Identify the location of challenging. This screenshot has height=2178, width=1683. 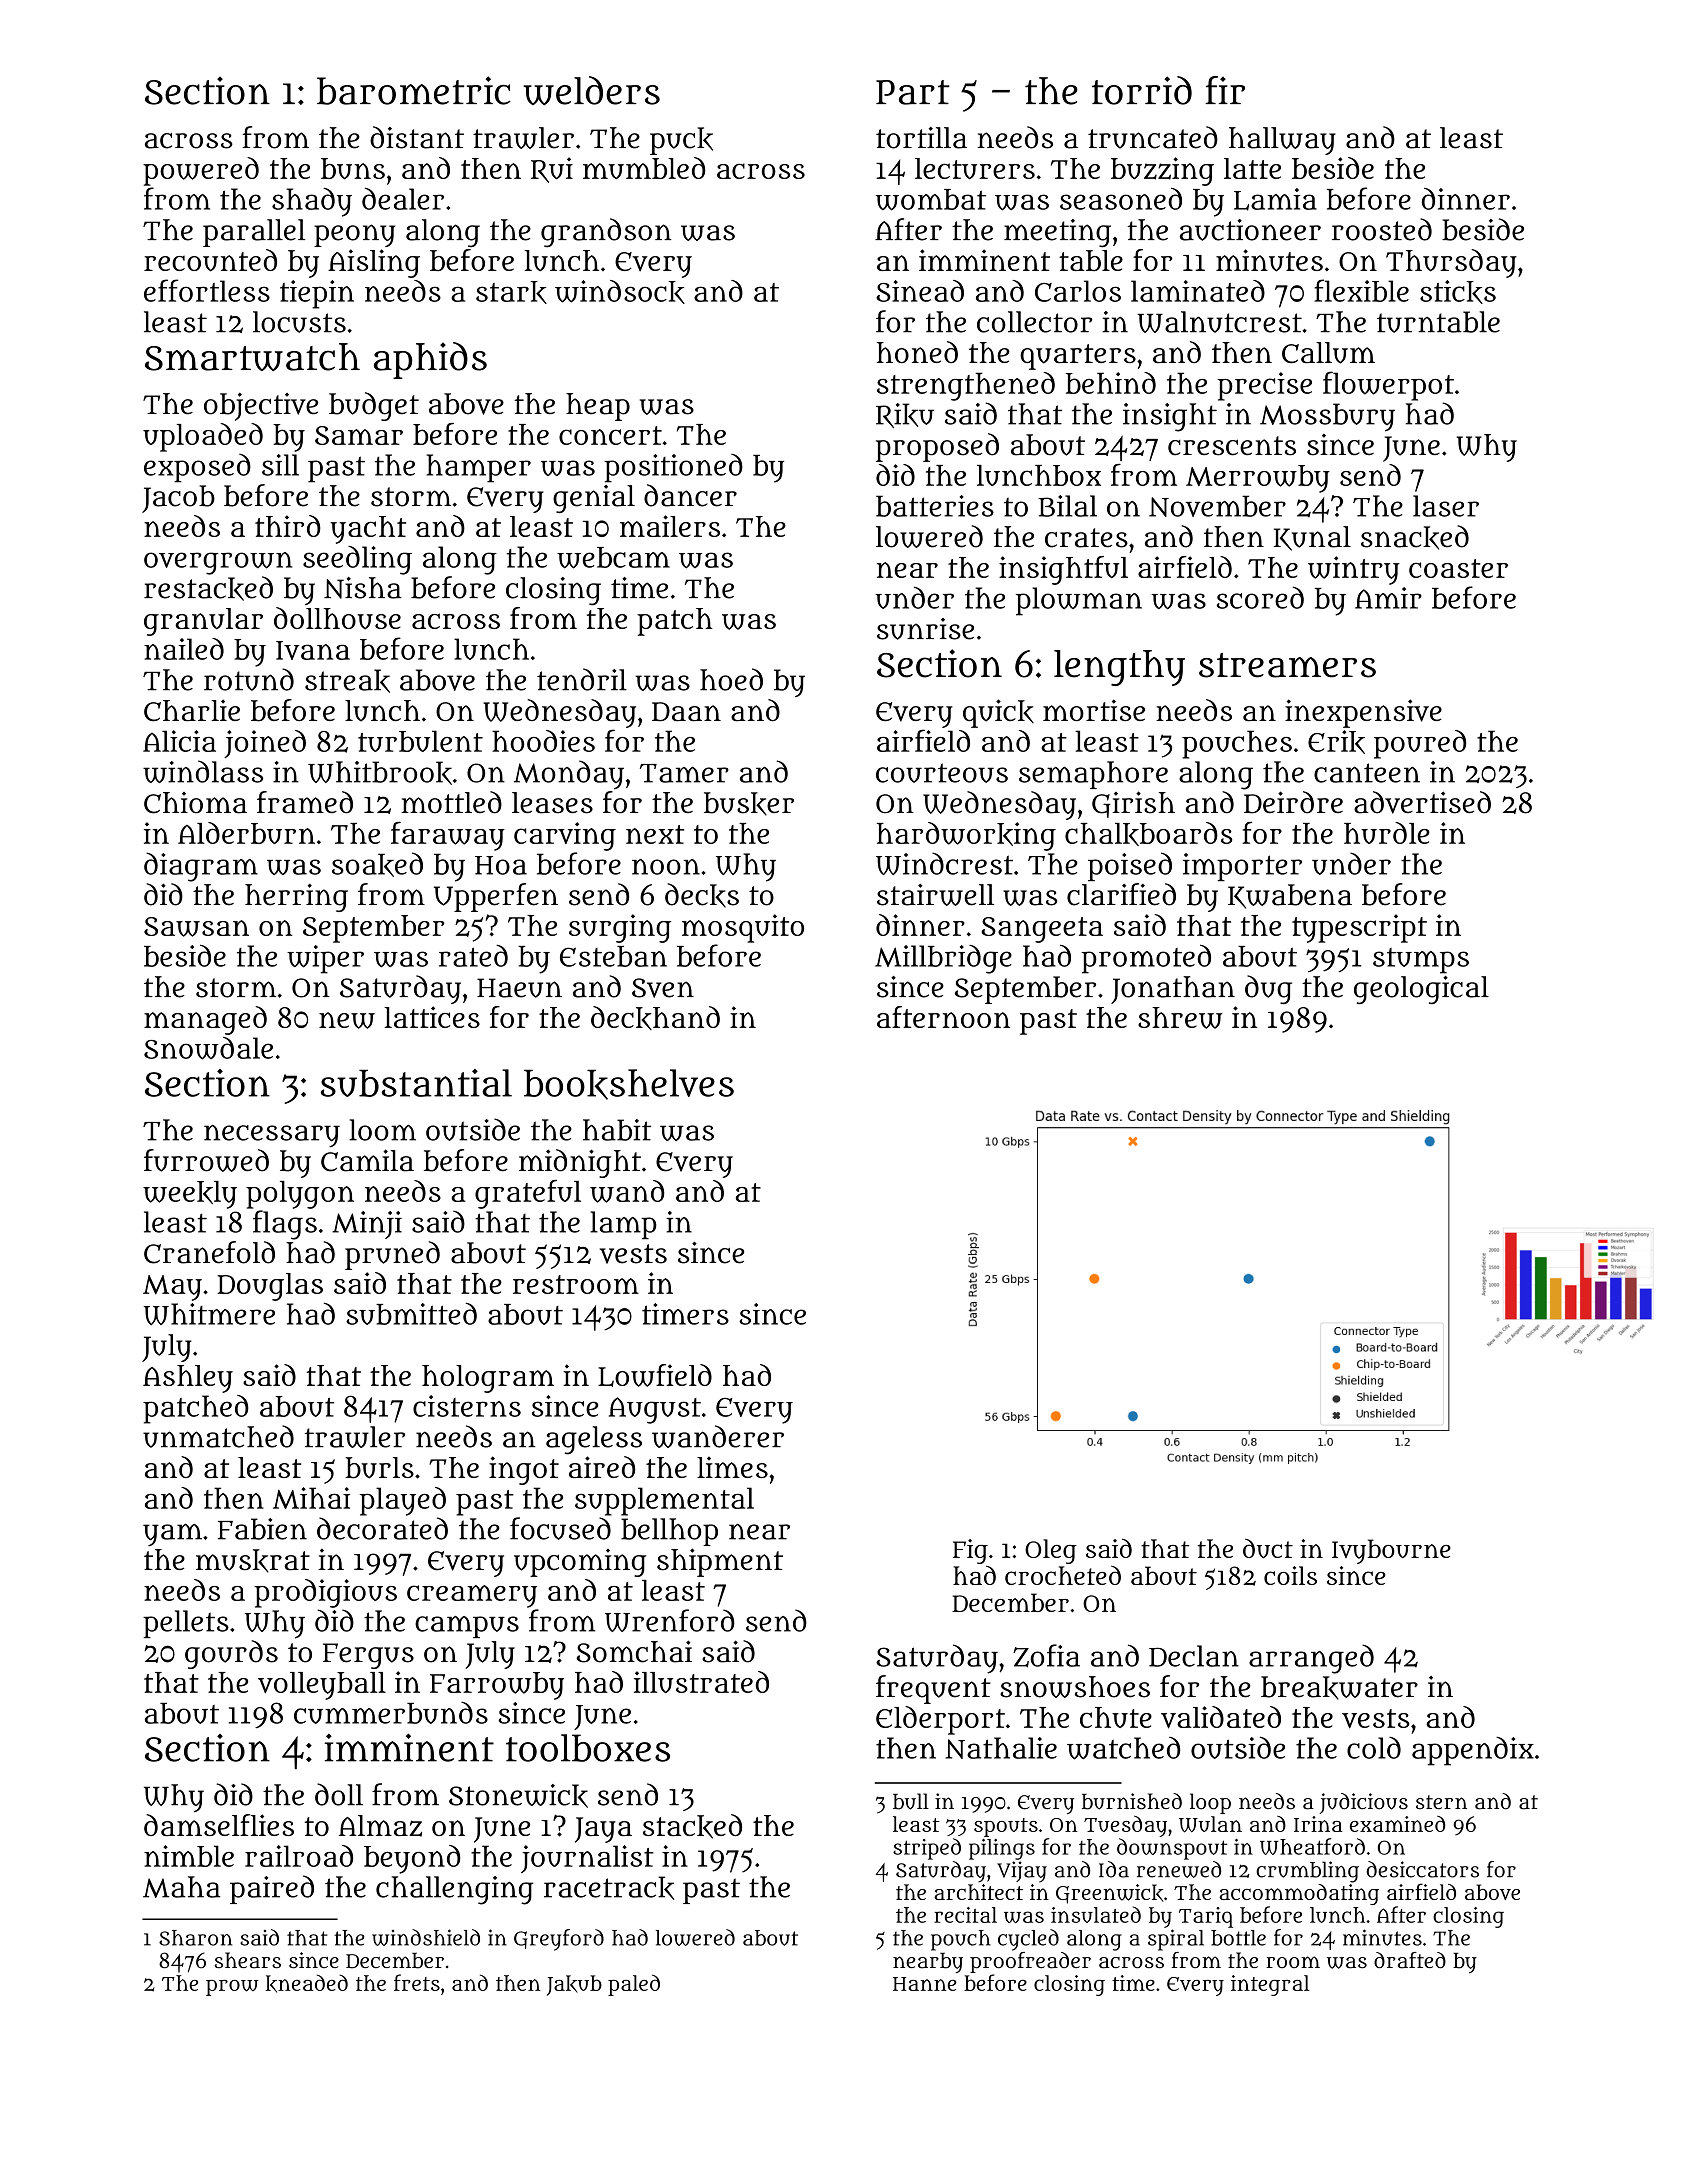
(455, 1890).
